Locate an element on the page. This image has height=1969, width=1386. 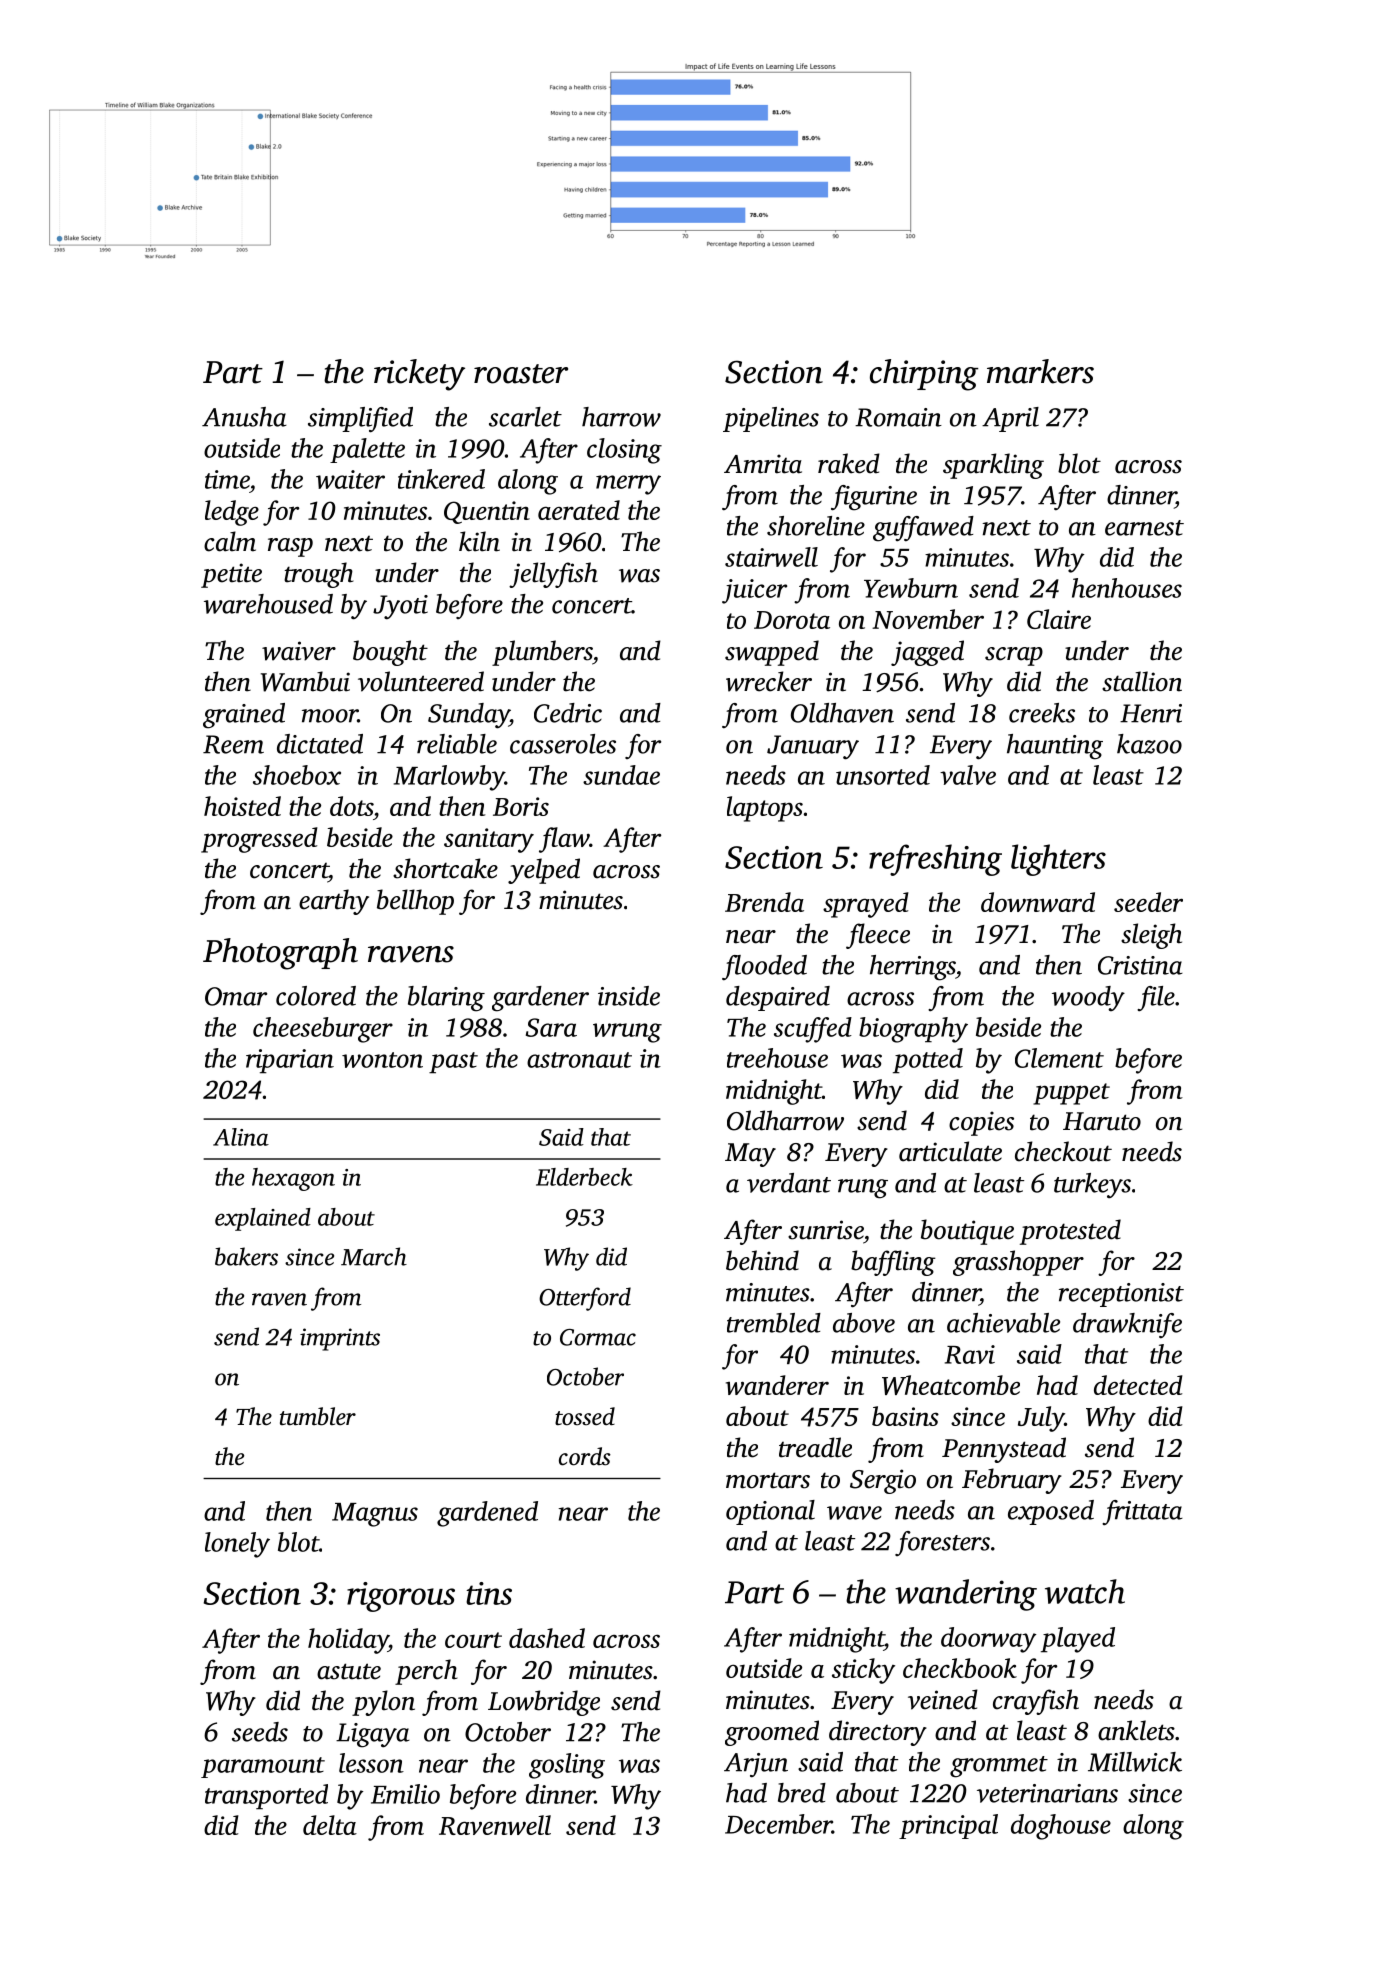
markers is located at coordinates (1040, 371).
